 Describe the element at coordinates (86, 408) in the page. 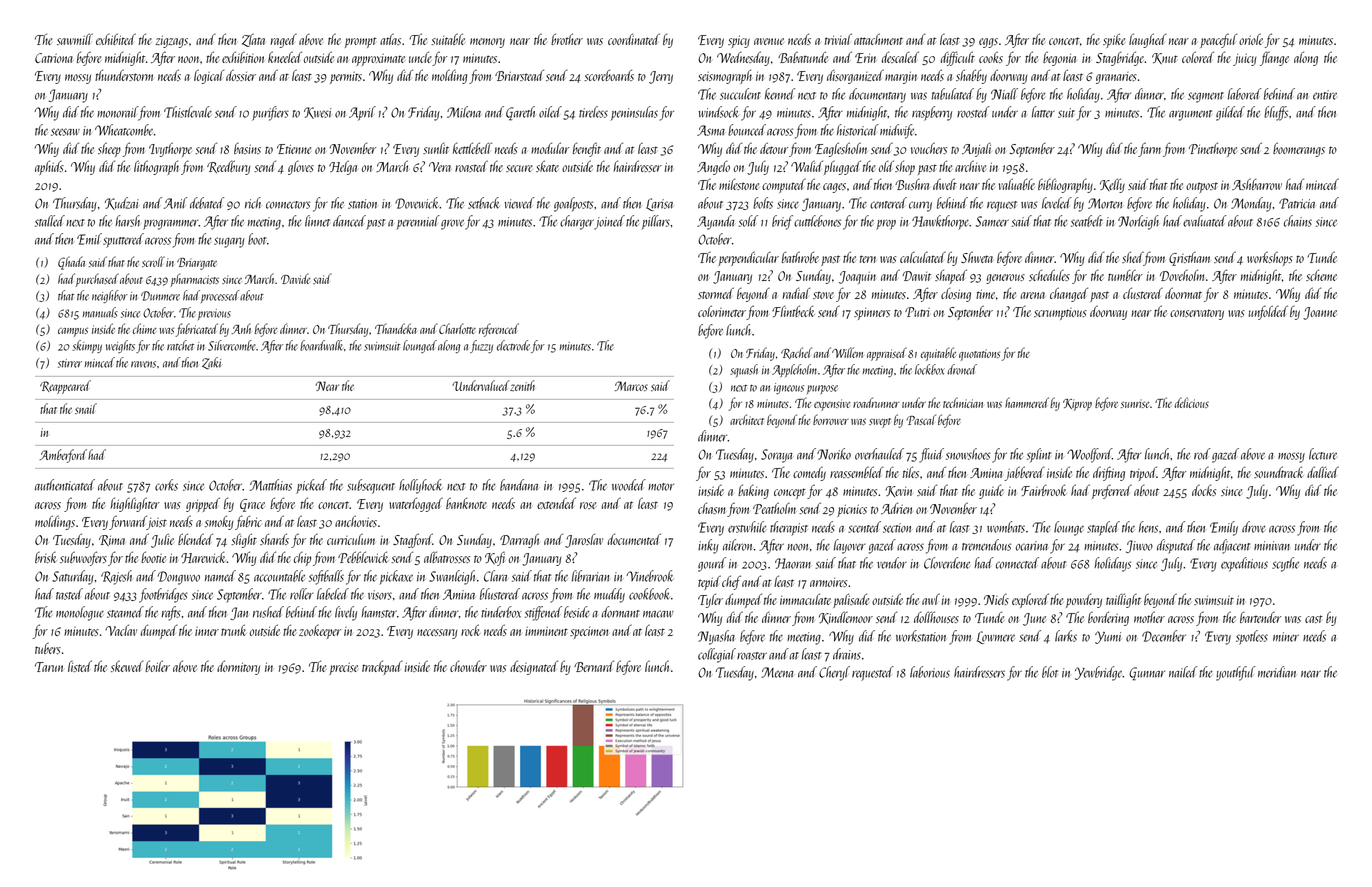

I see `snail` at that location.
